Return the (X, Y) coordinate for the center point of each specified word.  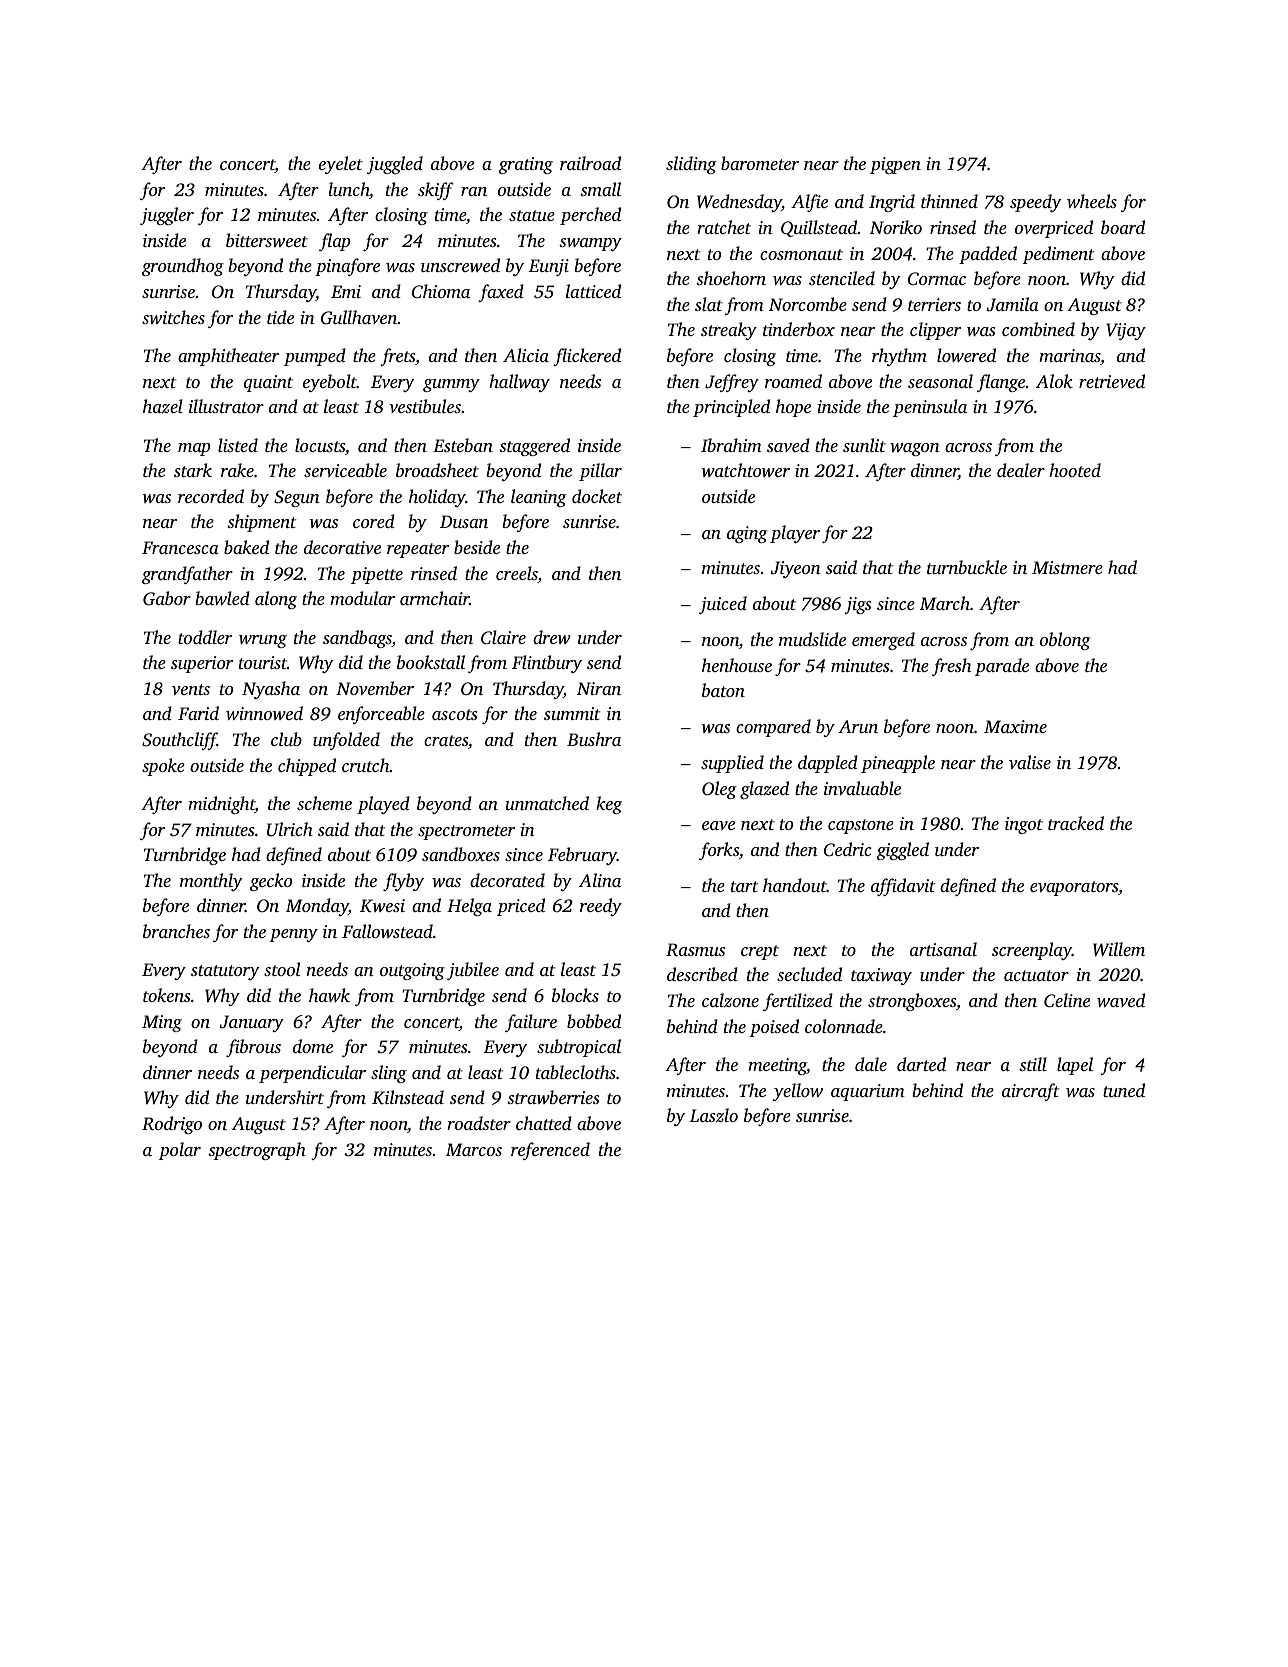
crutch (366, 765)
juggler (167, 216)
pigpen (895, 165)
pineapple (898, 764)
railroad (590, 163)
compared (773, 728)
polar (180, 1151)
